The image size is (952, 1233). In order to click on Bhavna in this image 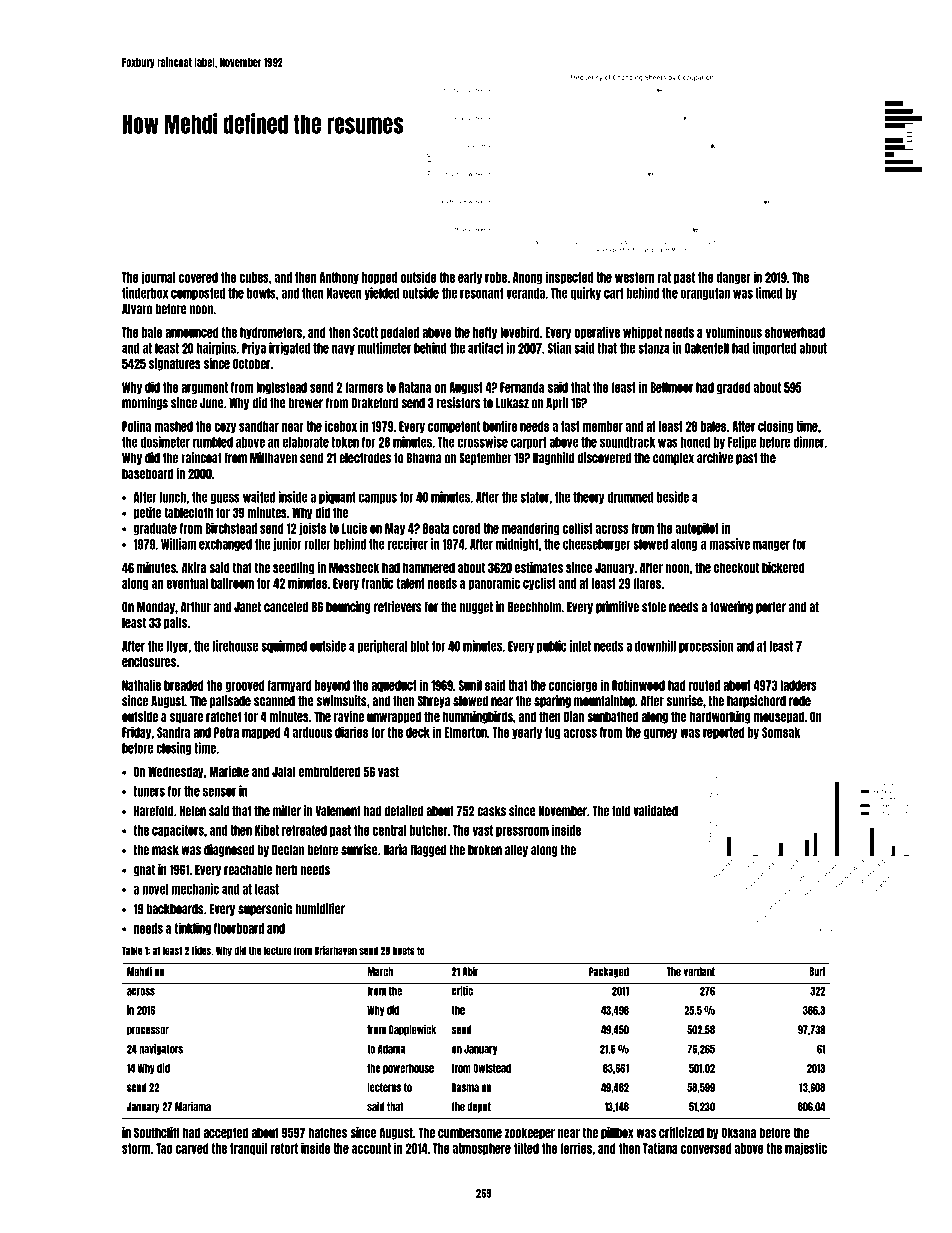, I will do `click(424, 458)`.
